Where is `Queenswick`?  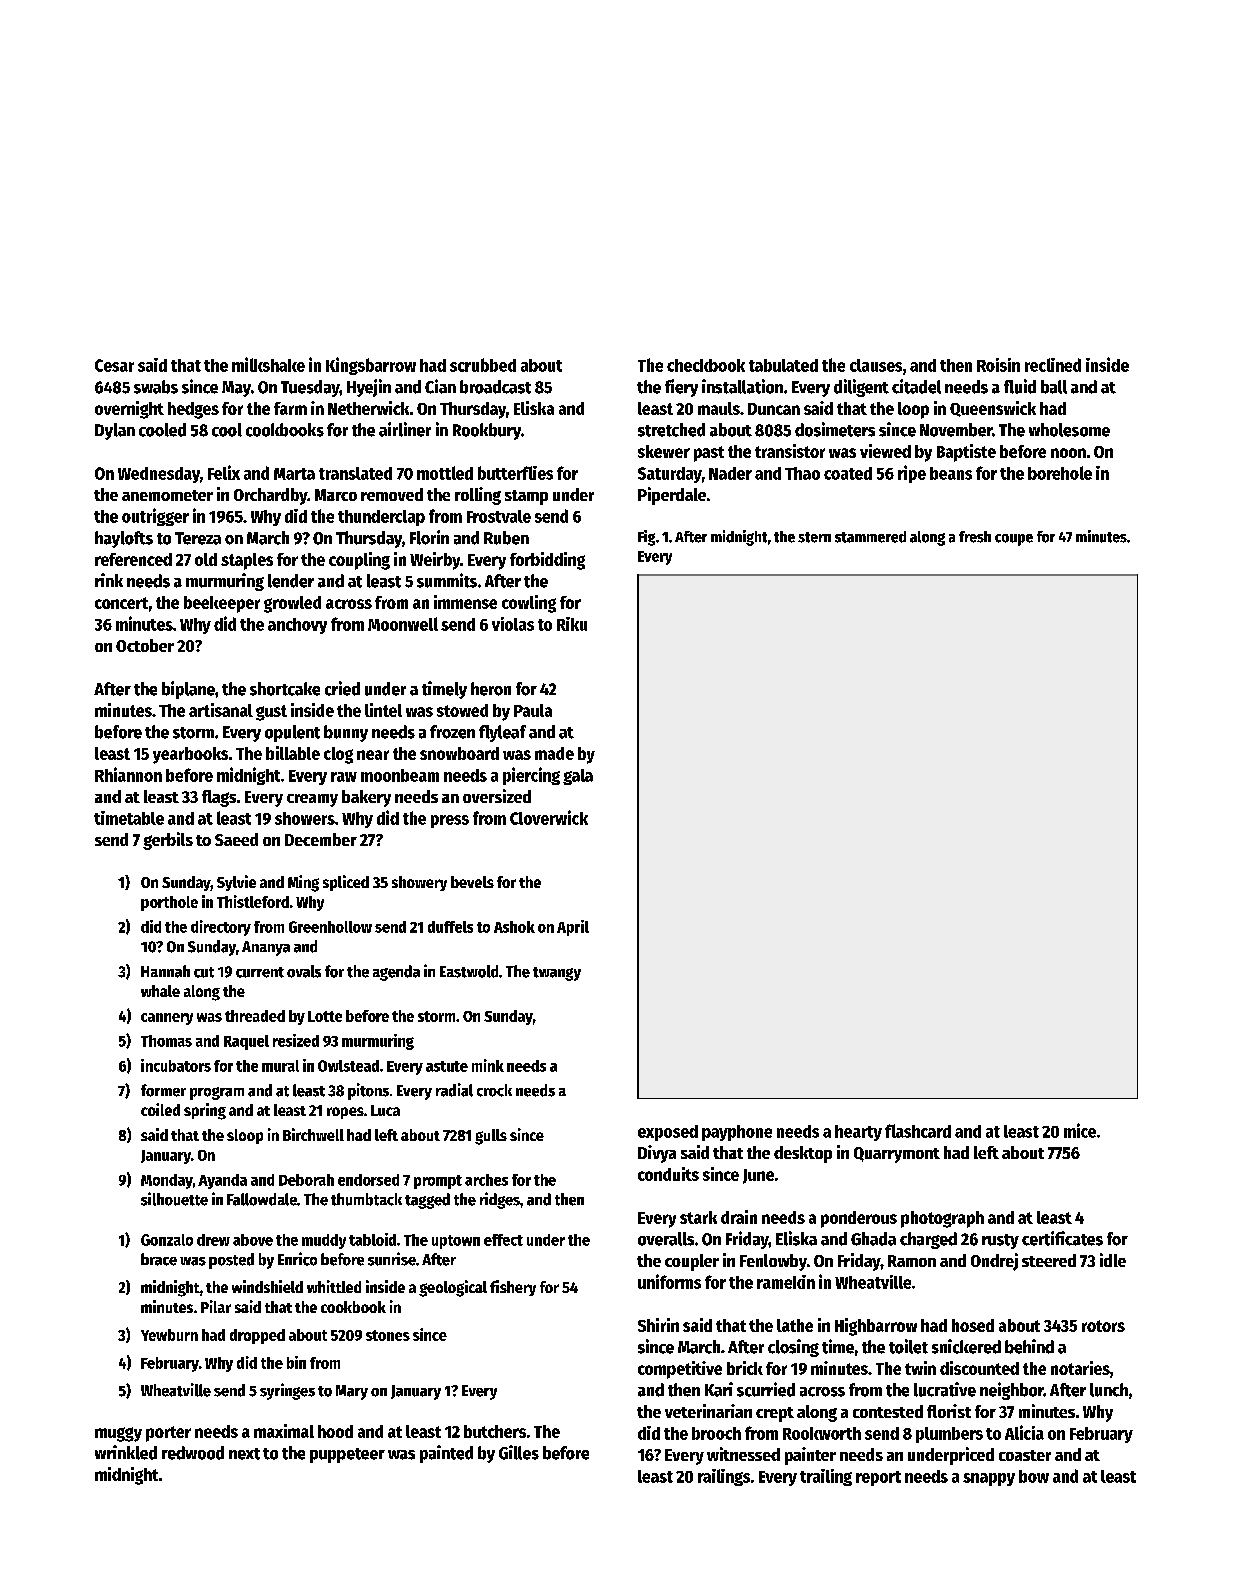 Queenswick is located at coordinates (993, 409).
